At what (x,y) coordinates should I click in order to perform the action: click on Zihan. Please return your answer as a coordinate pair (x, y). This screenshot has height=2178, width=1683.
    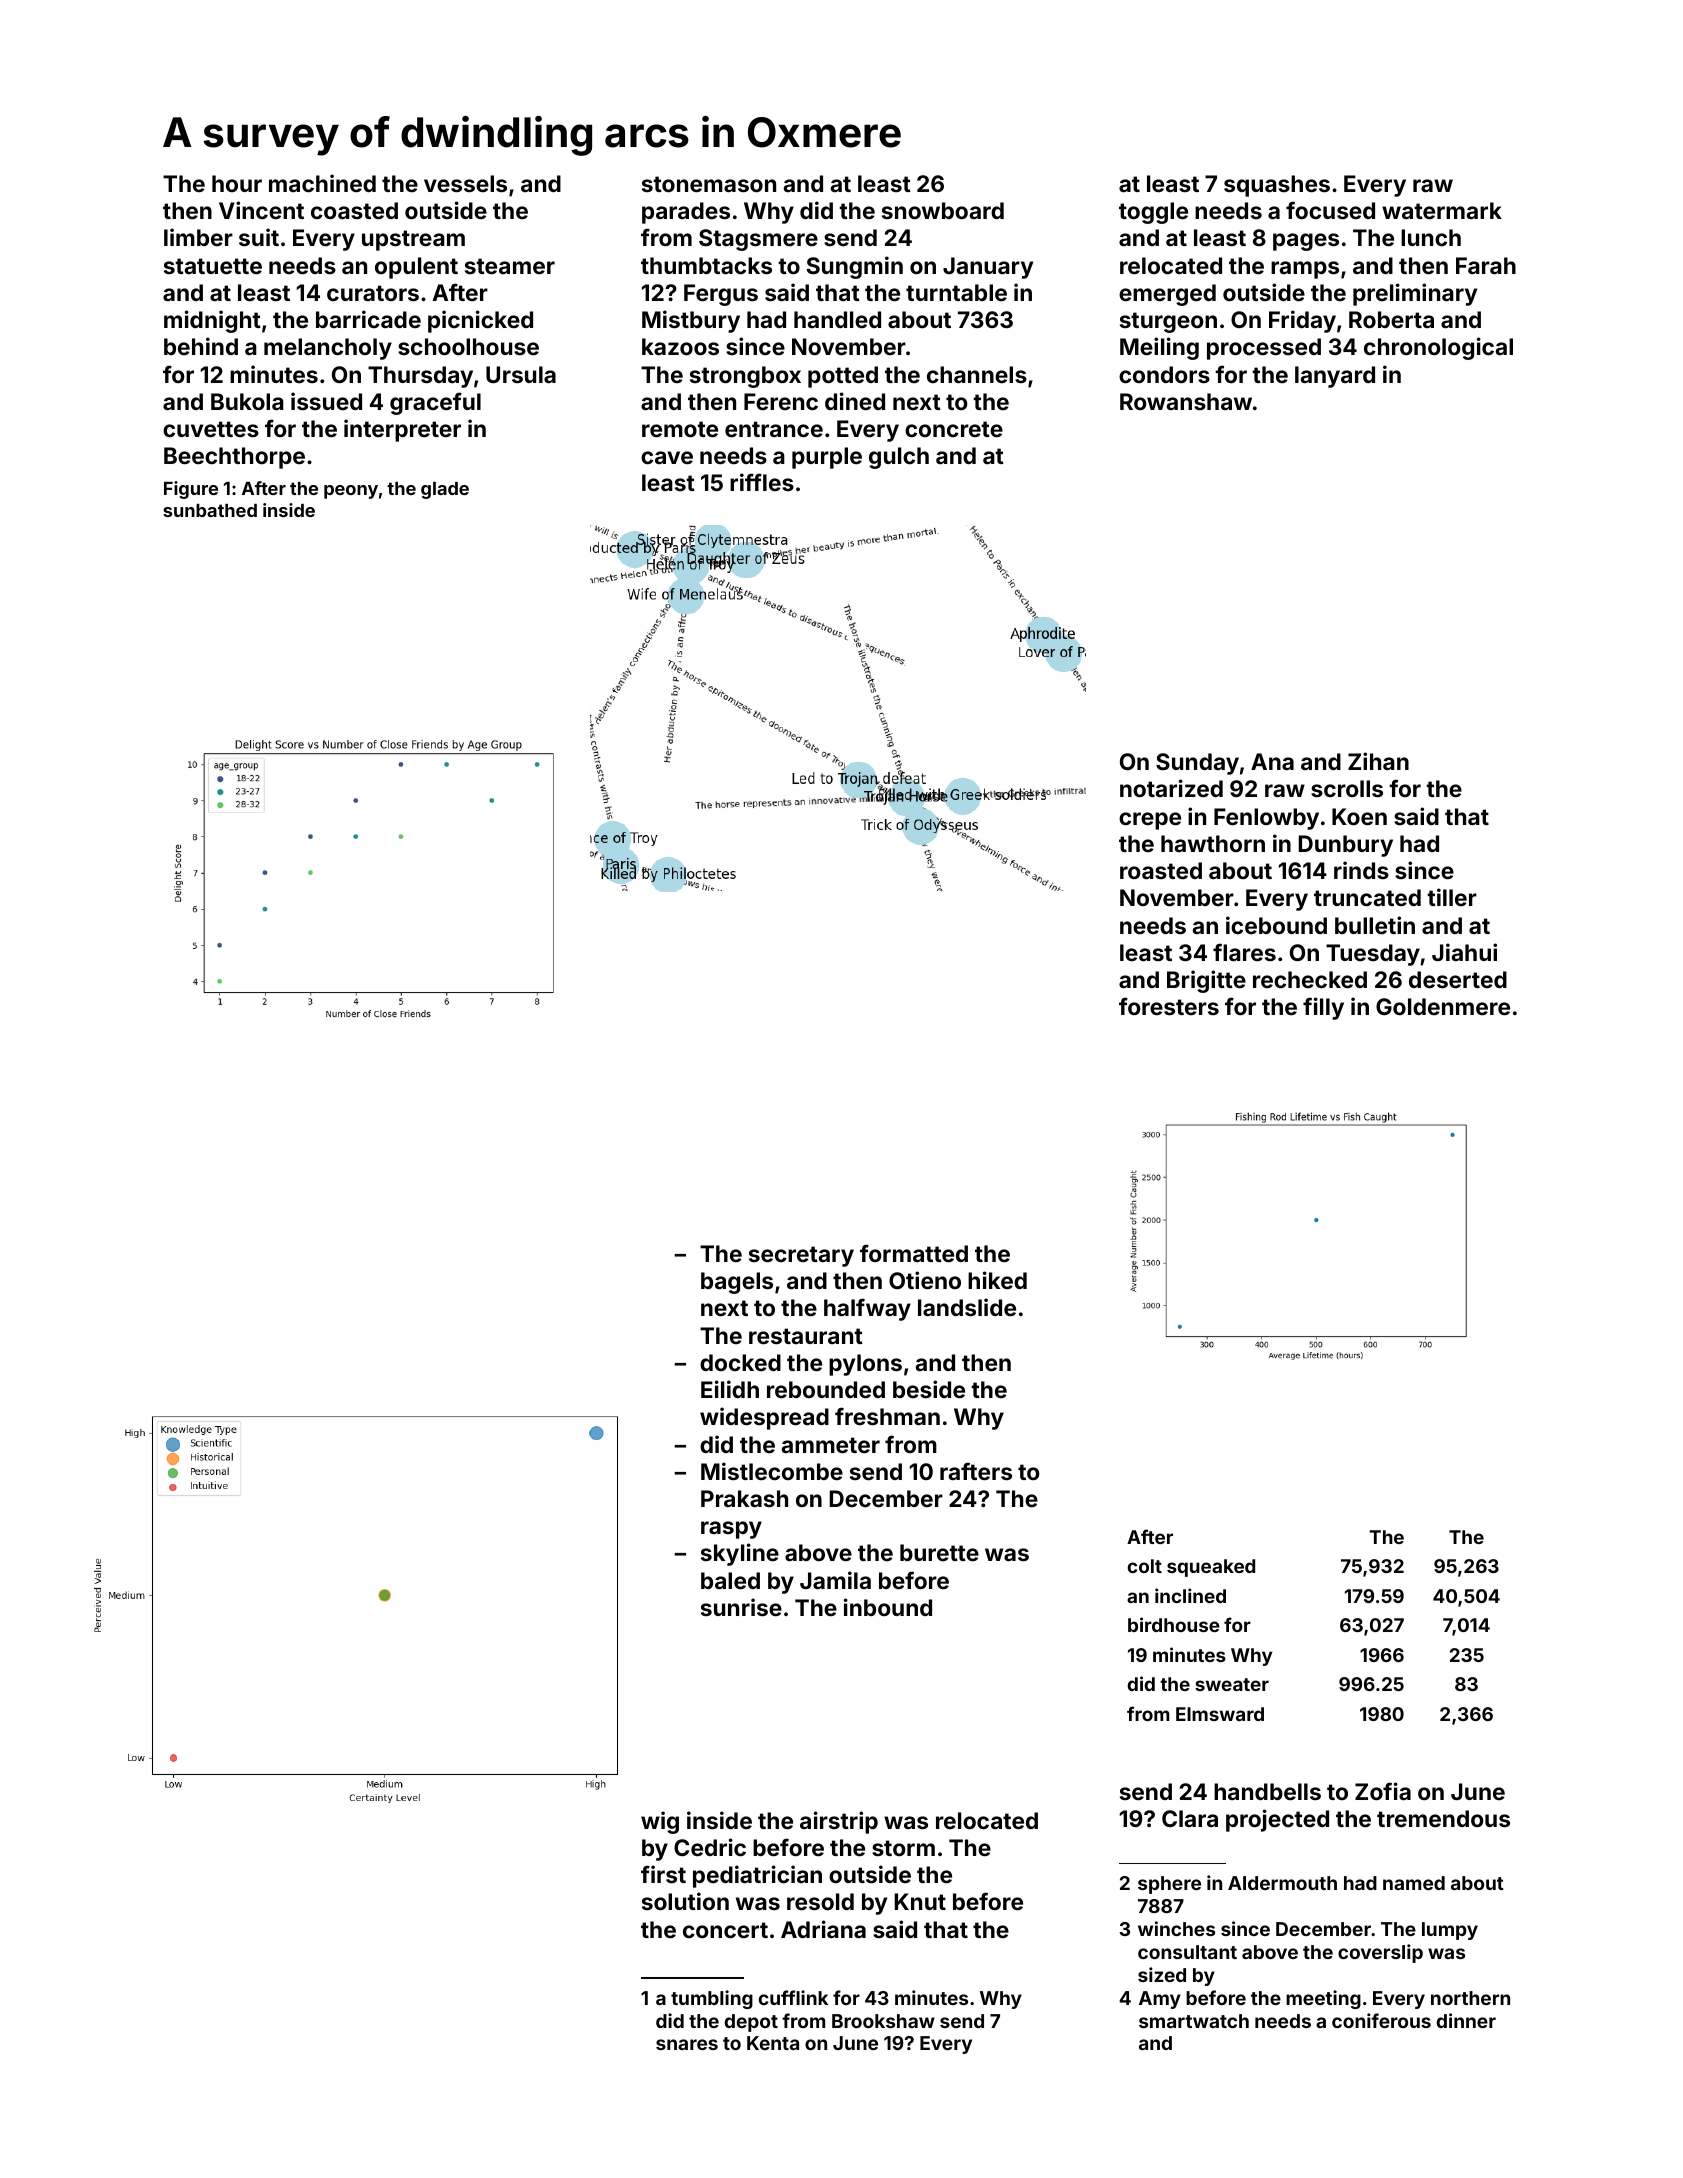
    Looking at the image, I should click on (1378, 761).
